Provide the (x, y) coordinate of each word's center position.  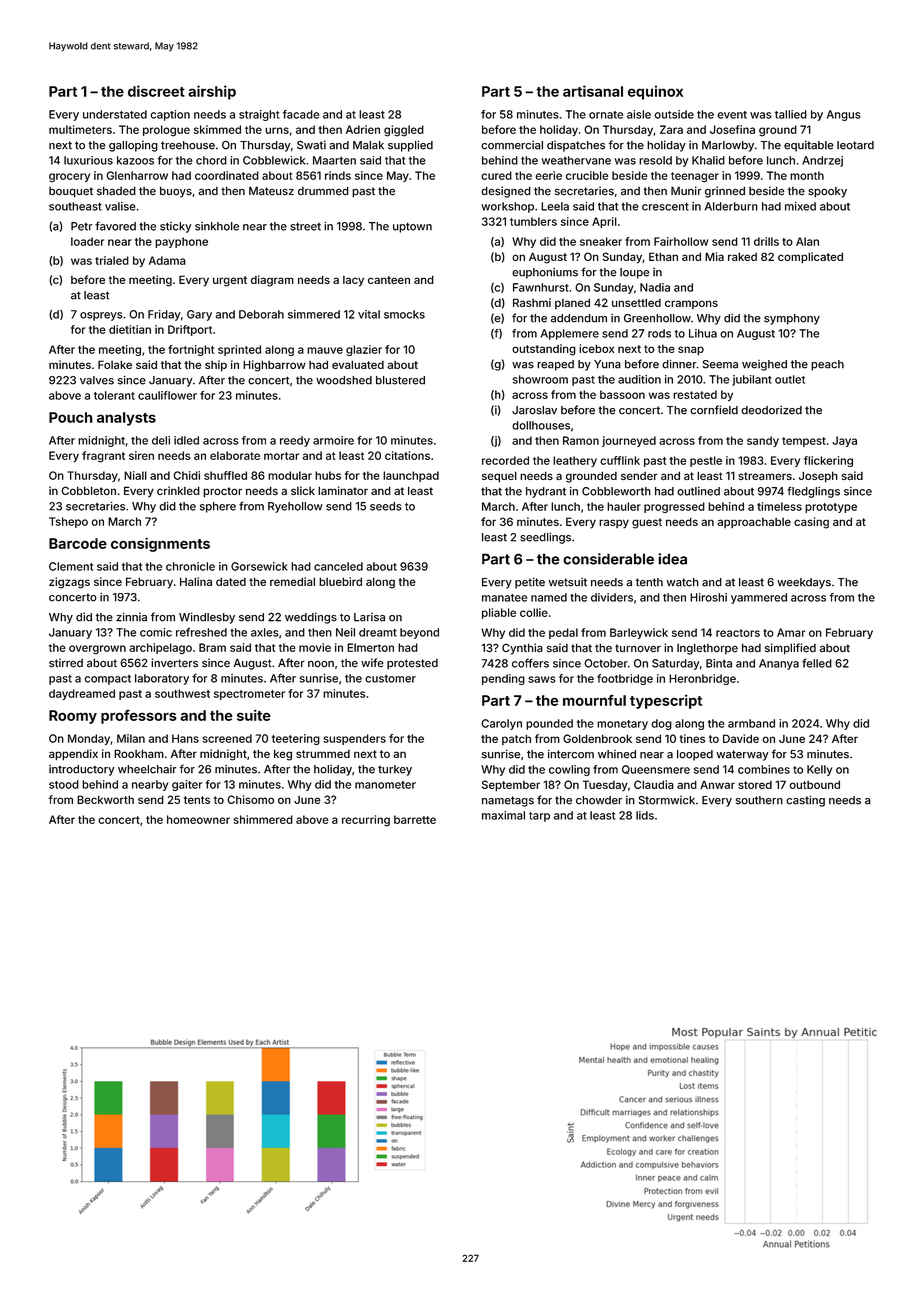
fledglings (813, 492)
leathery (575, 461)
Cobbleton (88, 490)
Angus (844, 115)
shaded (116, 191)
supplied (410, 146)
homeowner (198, 819)
